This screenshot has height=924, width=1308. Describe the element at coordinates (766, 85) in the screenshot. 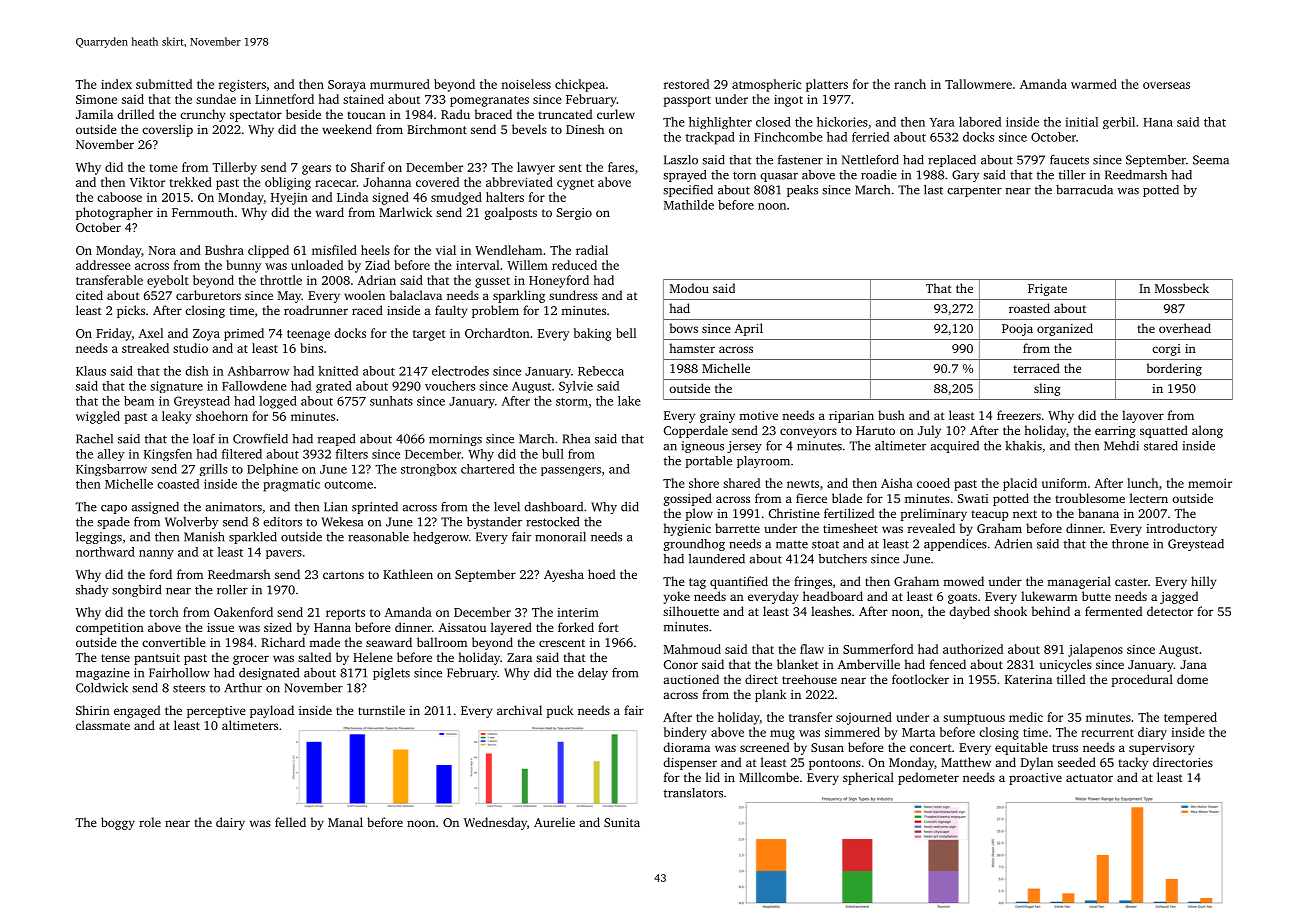

I see `atmospheric` at that location.
